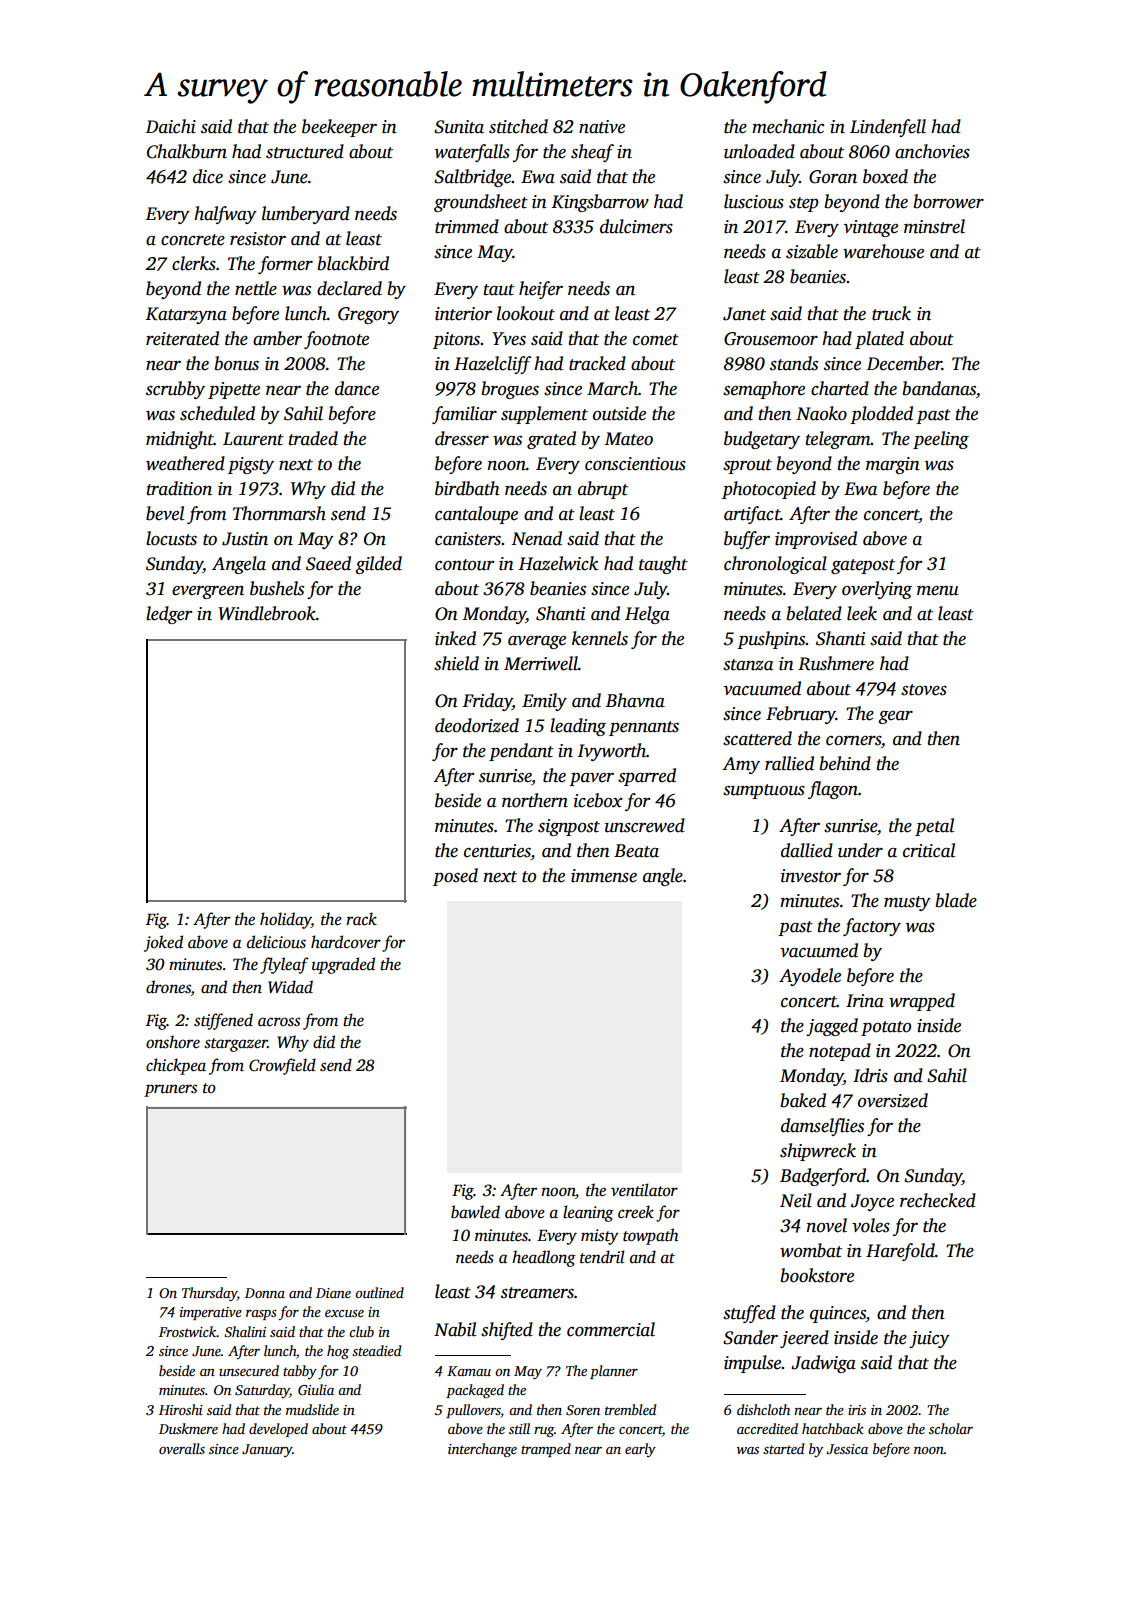 Image resolution: width=1130 pixels, height=1598 pixels. Describe the element at coordinates (644, 1190) in the screenshot. I see `ventilator` at that location.
